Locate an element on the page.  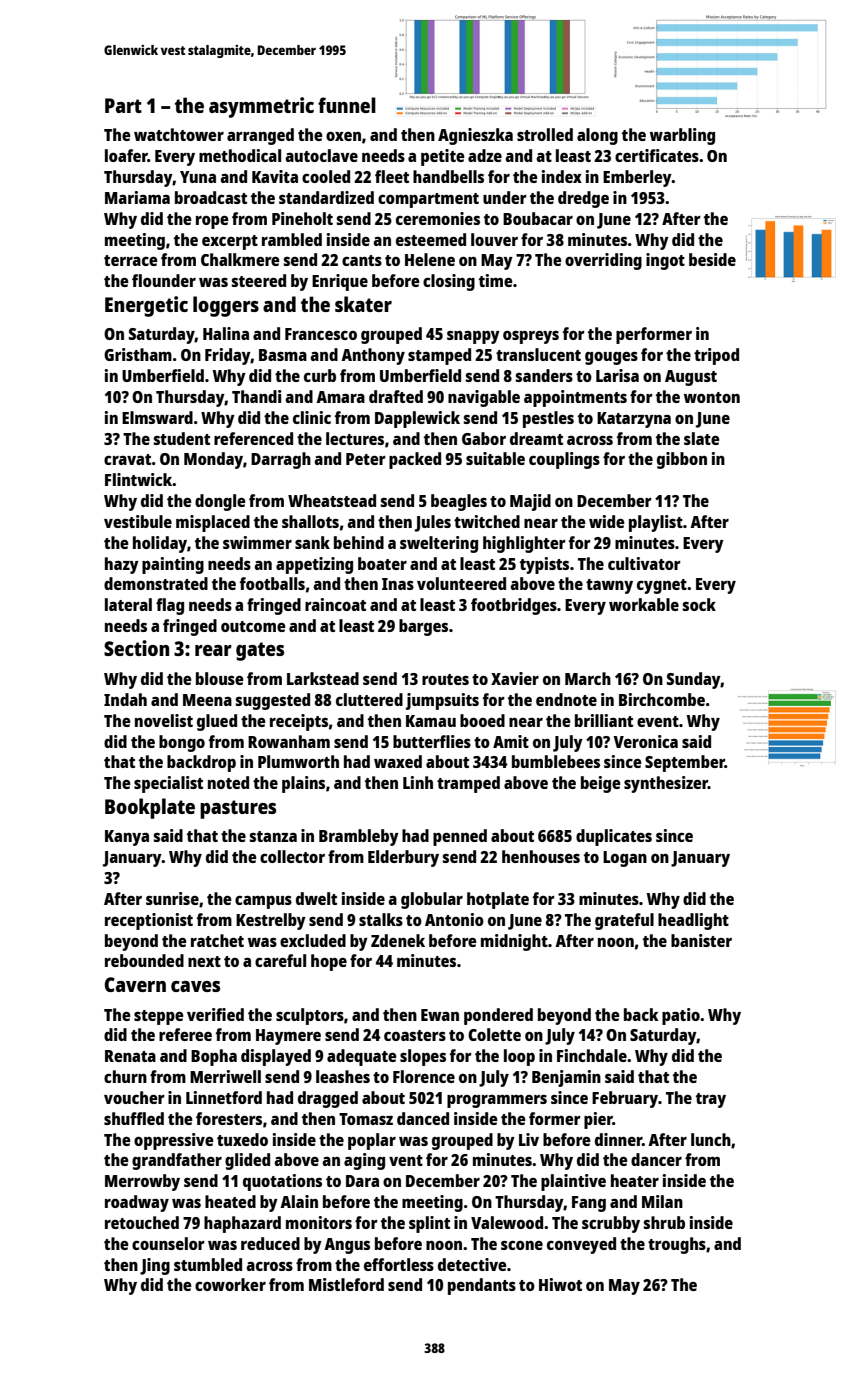
foresters is located at coordinates (229, 1118).
